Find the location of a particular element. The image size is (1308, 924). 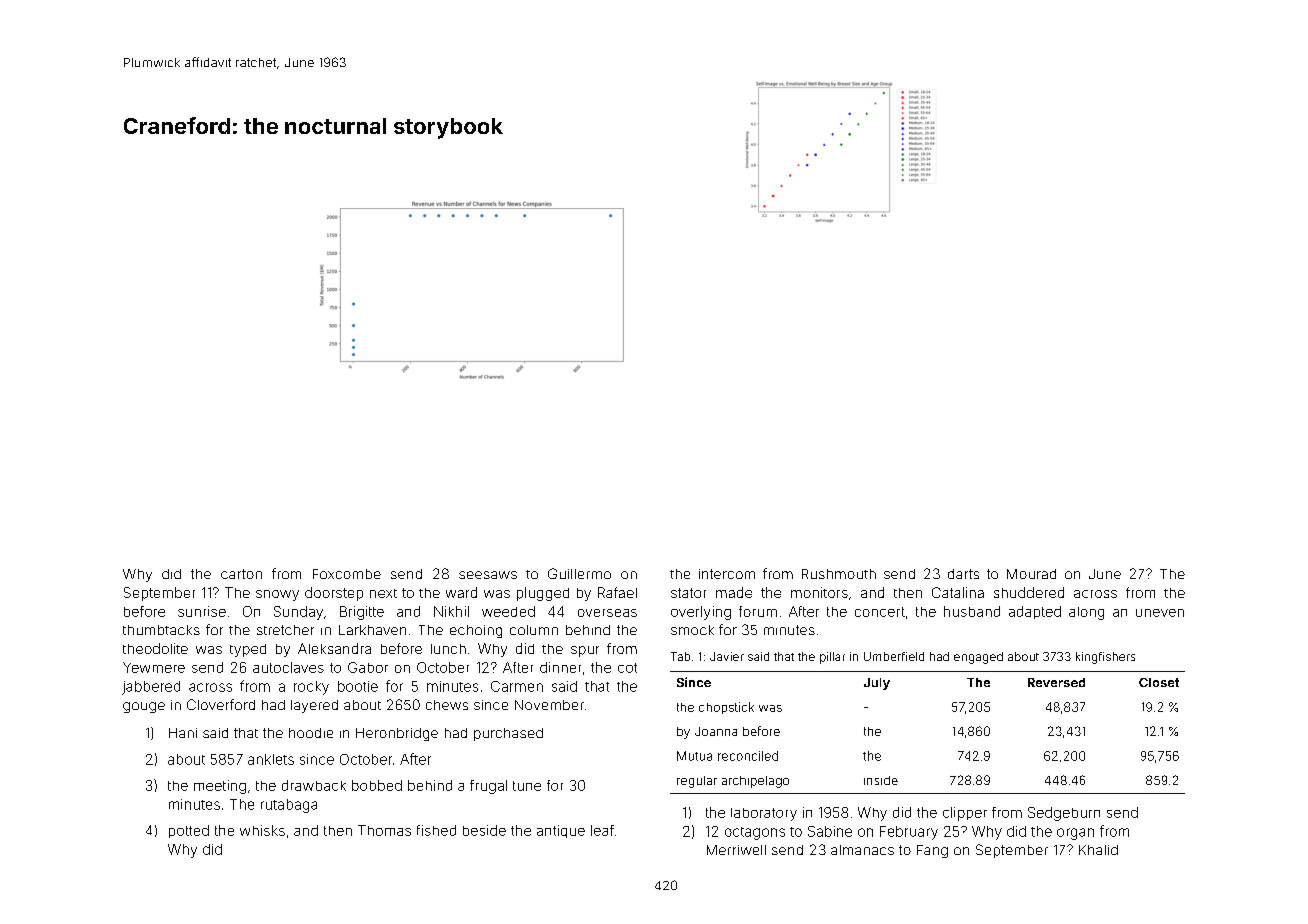

Guillermo is located at coordinates (579, 573).
